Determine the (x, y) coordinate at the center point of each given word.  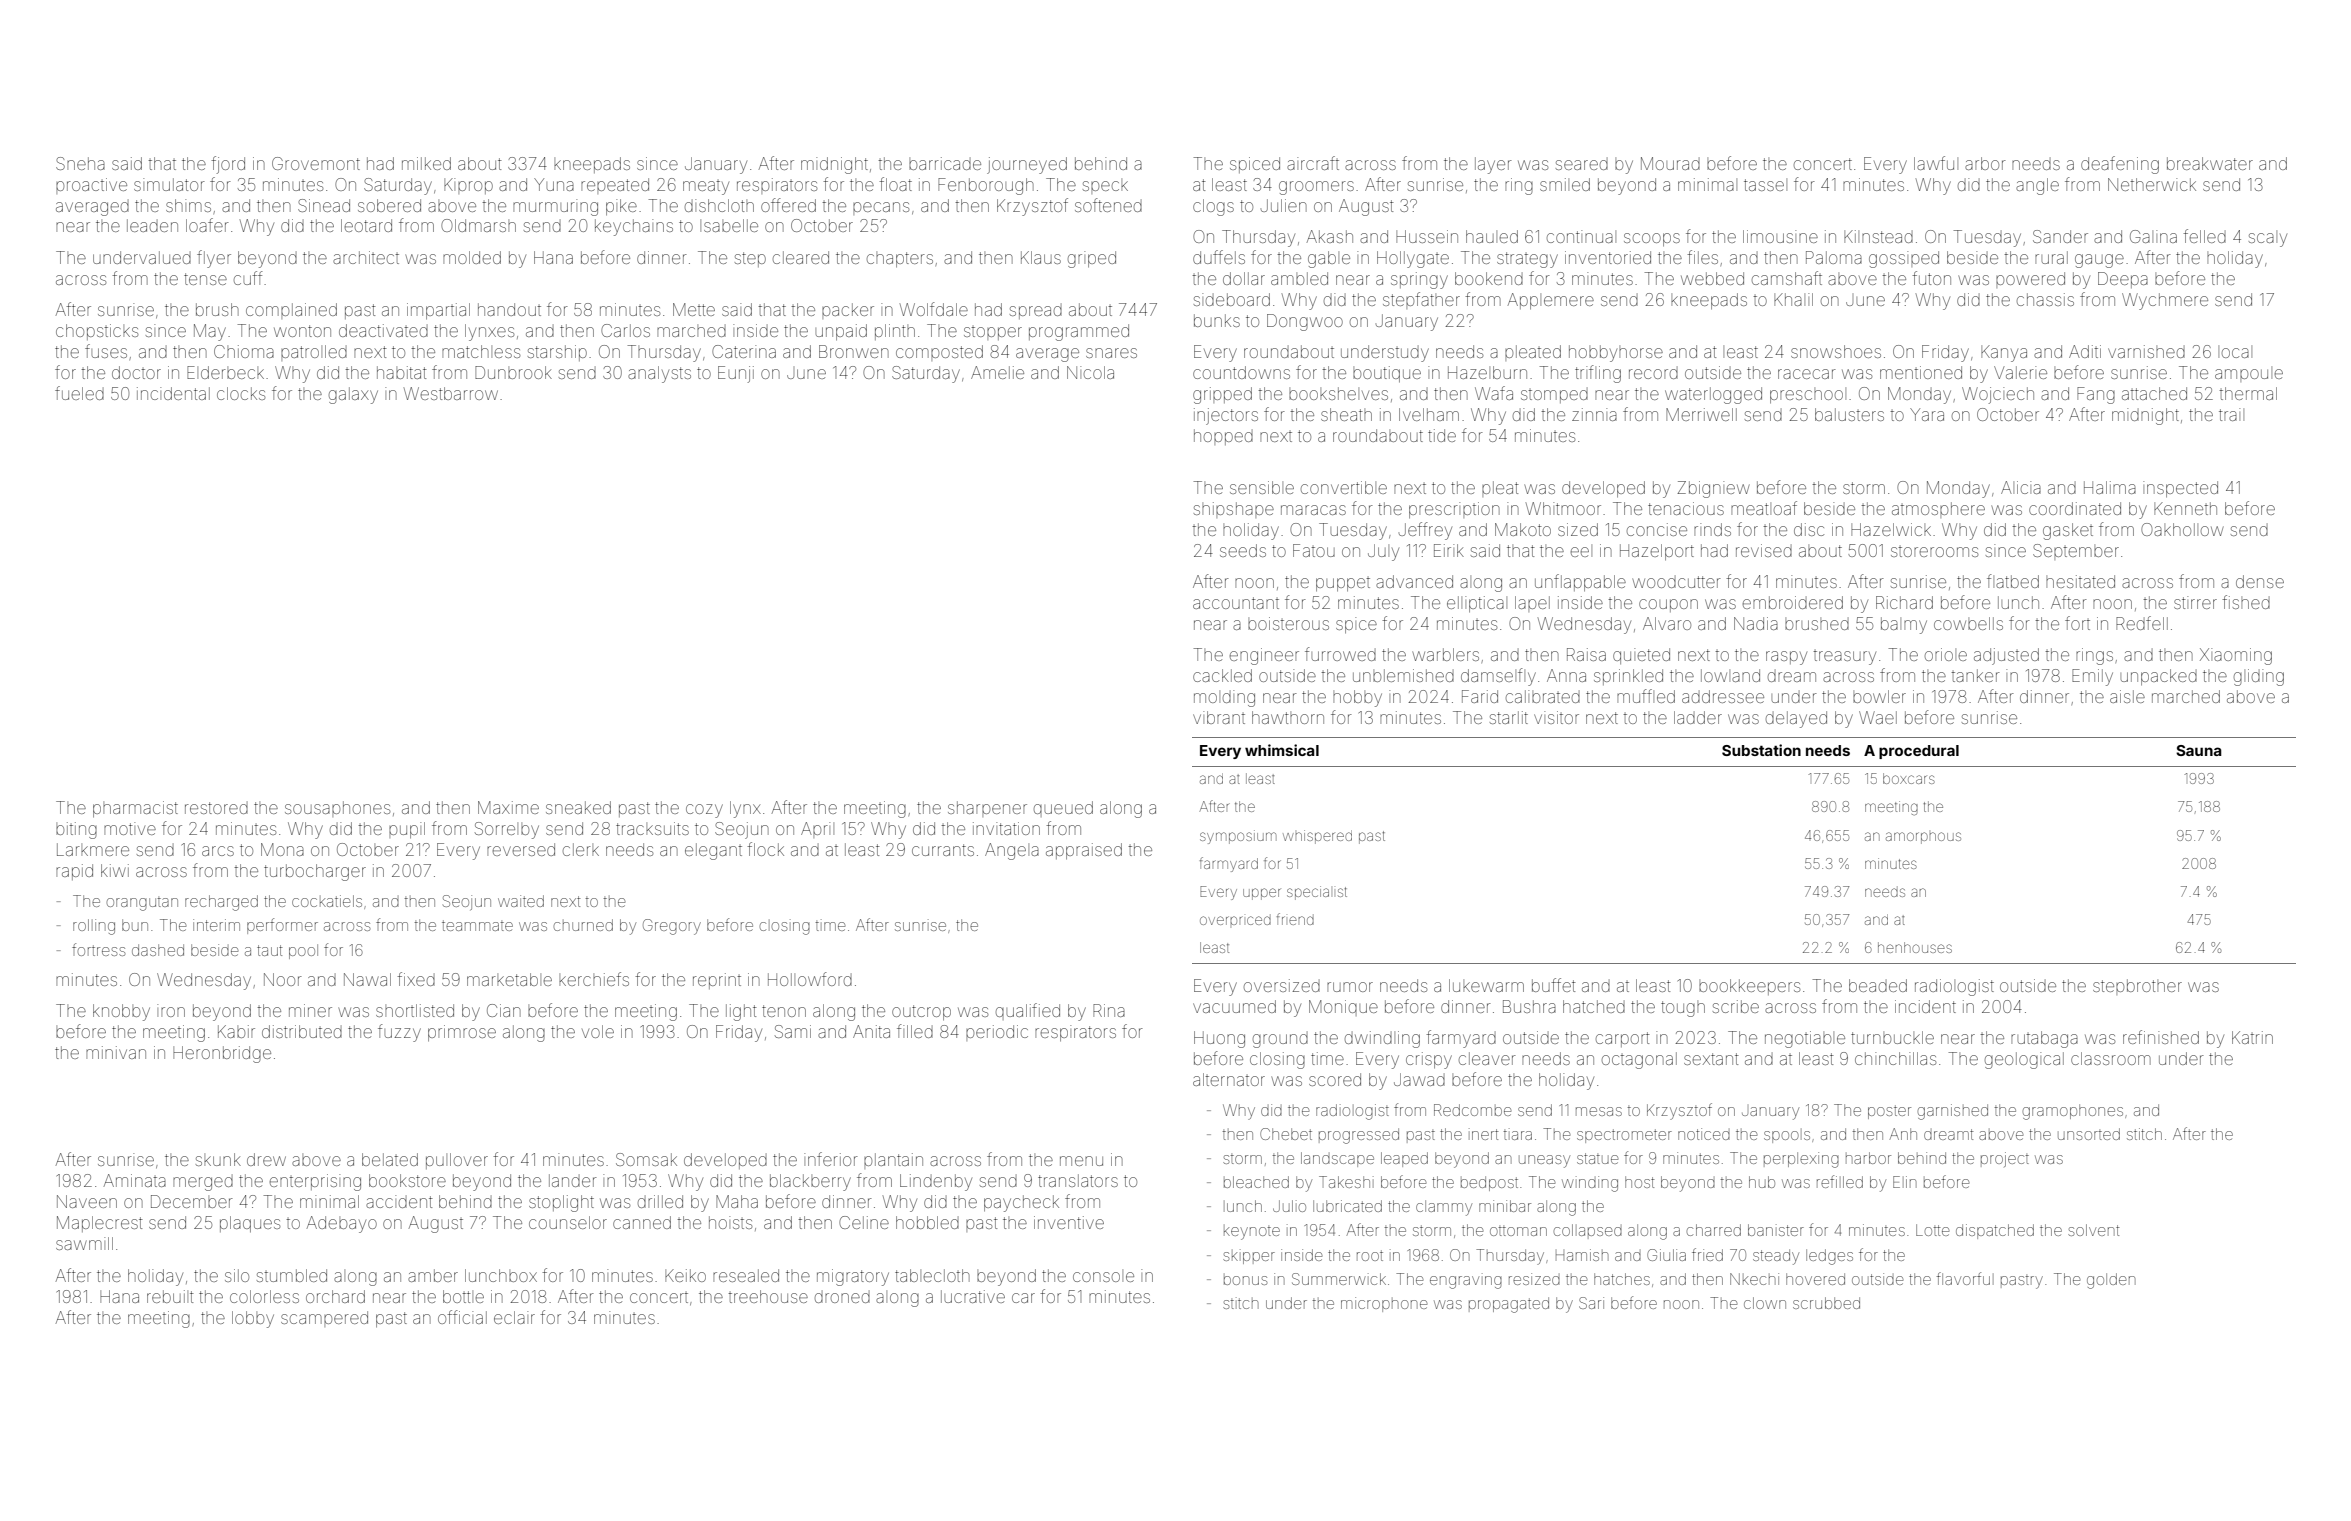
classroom (2111, 1058)
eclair (514, 1317)
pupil (407, 830)
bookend (1489, 278)
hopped (1223, 437)
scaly (2268, 240)
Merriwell (1701, 414)
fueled (79, 393)
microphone (1384, 1304)
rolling (94, 927)
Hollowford (810, 979)
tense (205, 279)
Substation (1761, 750)
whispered (1317, 837)
